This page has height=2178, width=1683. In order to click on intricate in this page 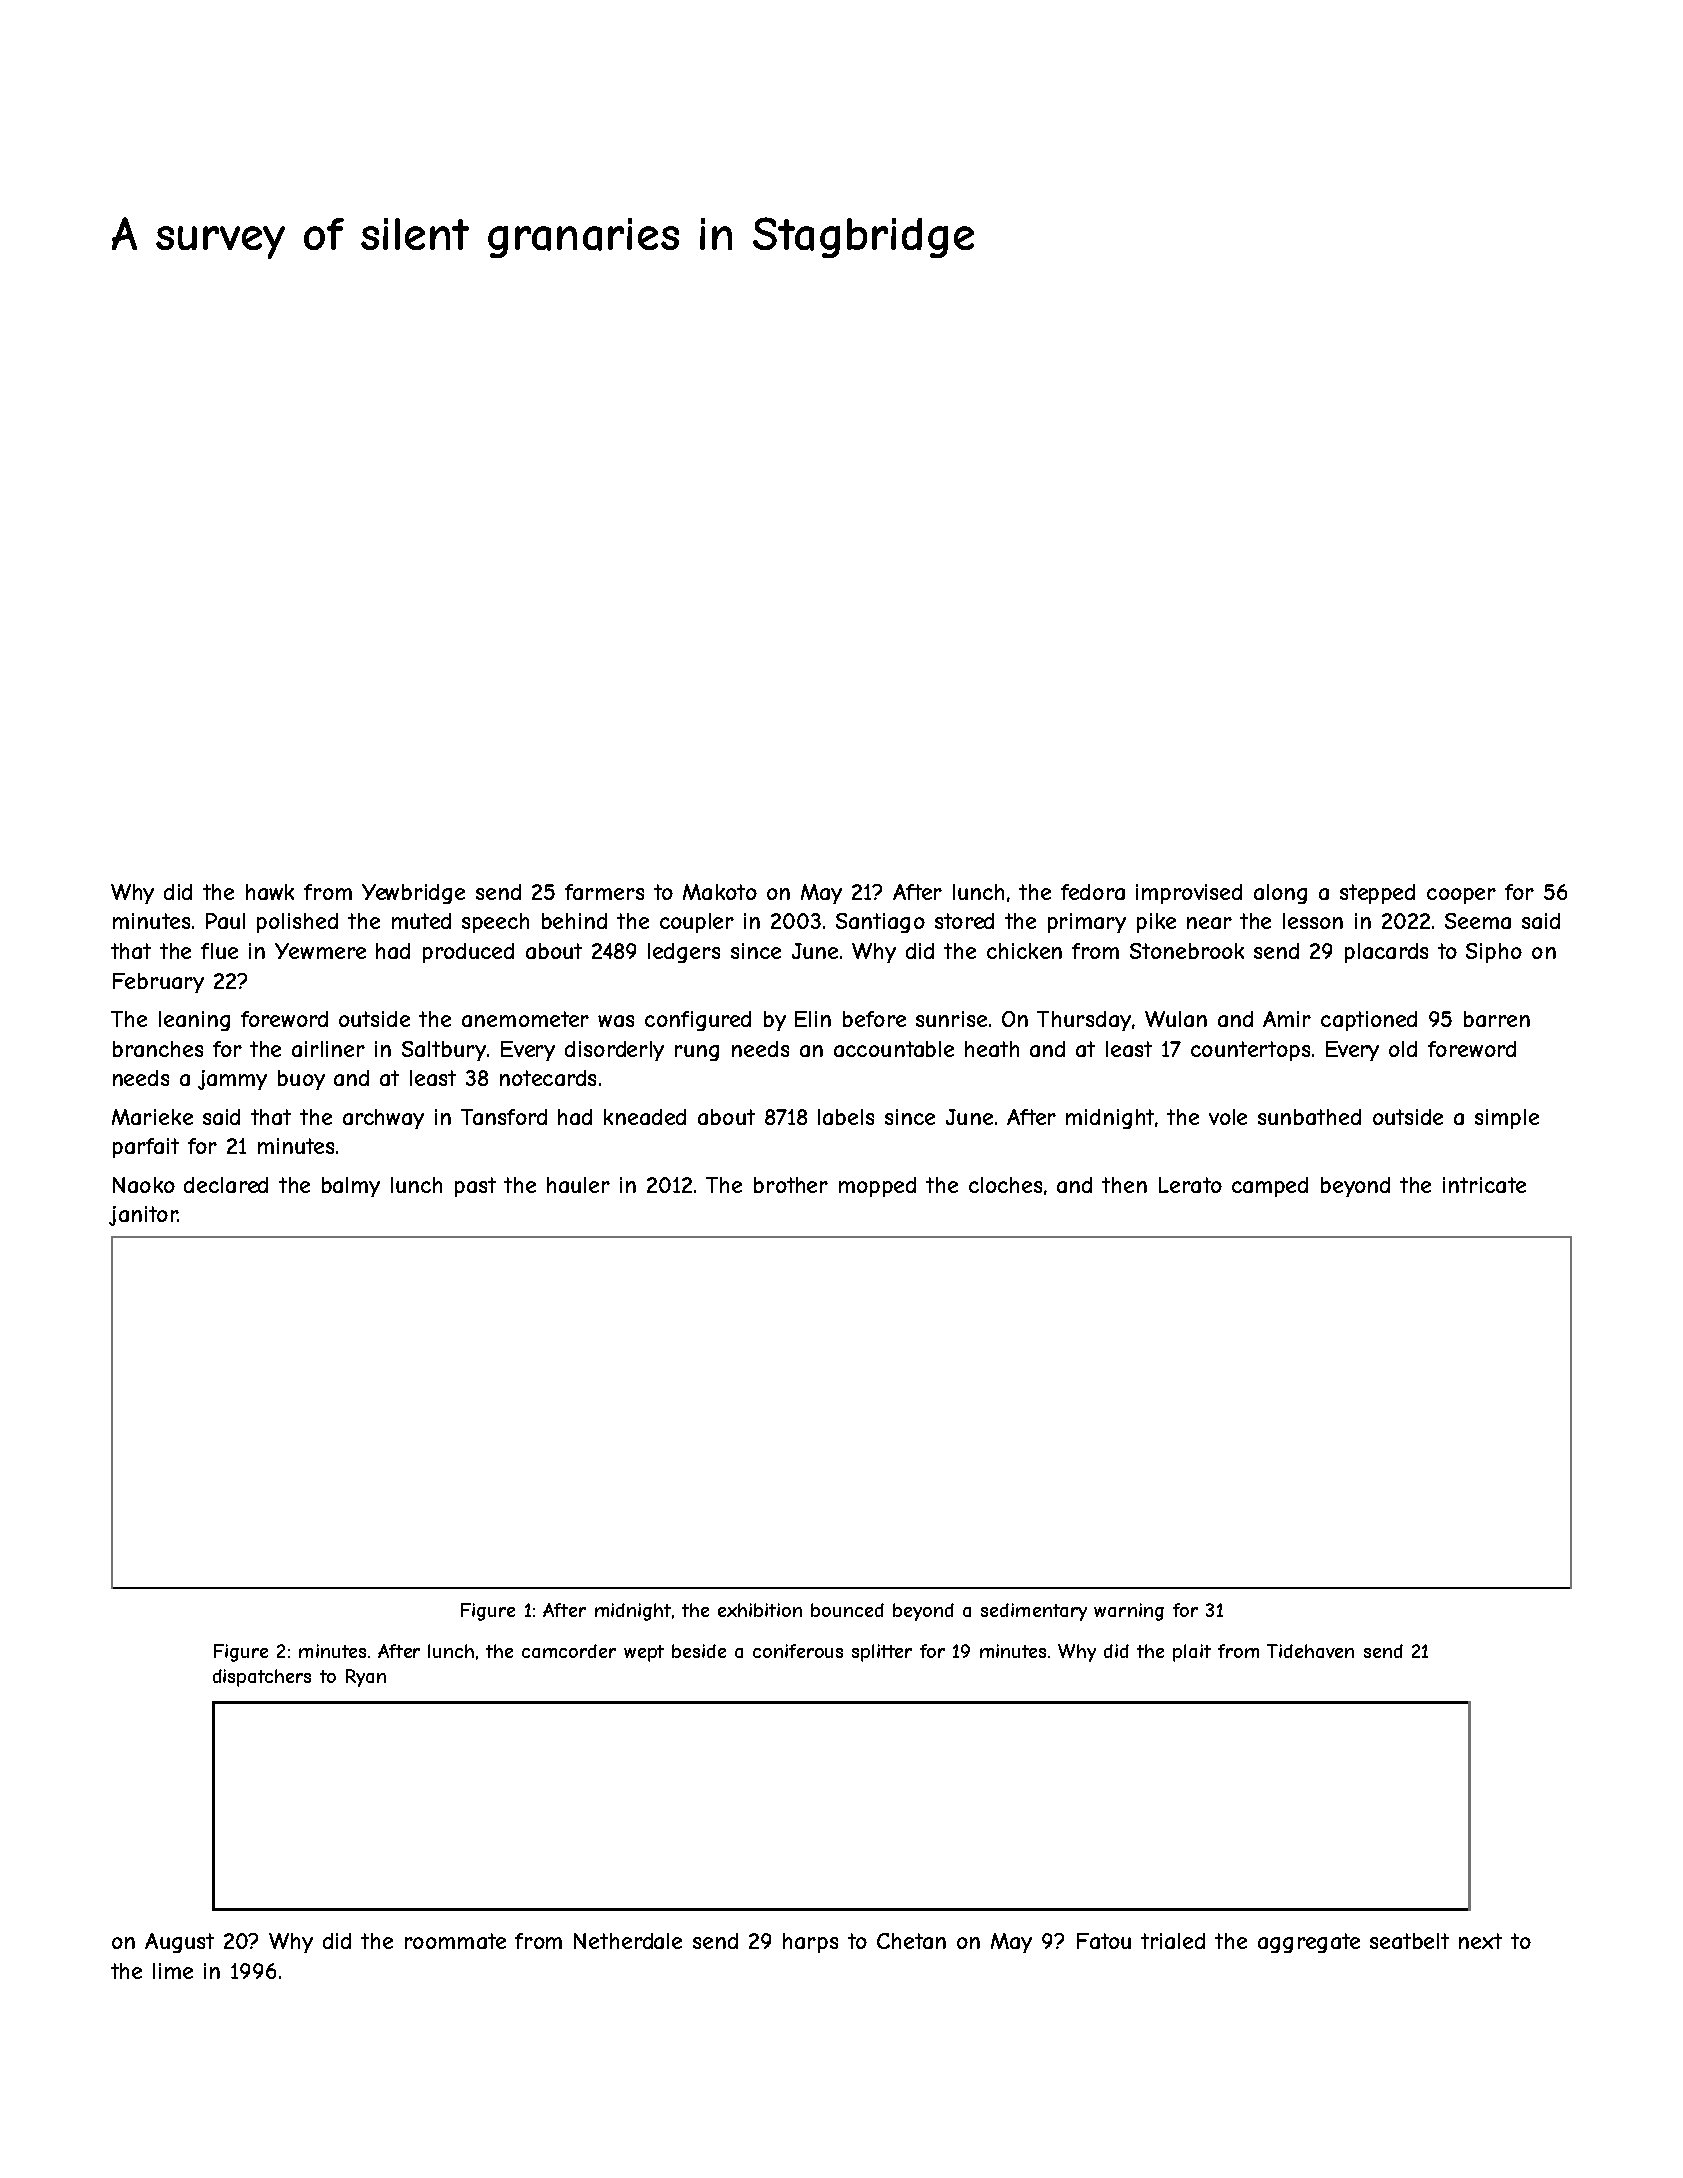, I will do `click(1484, 1185)`.
